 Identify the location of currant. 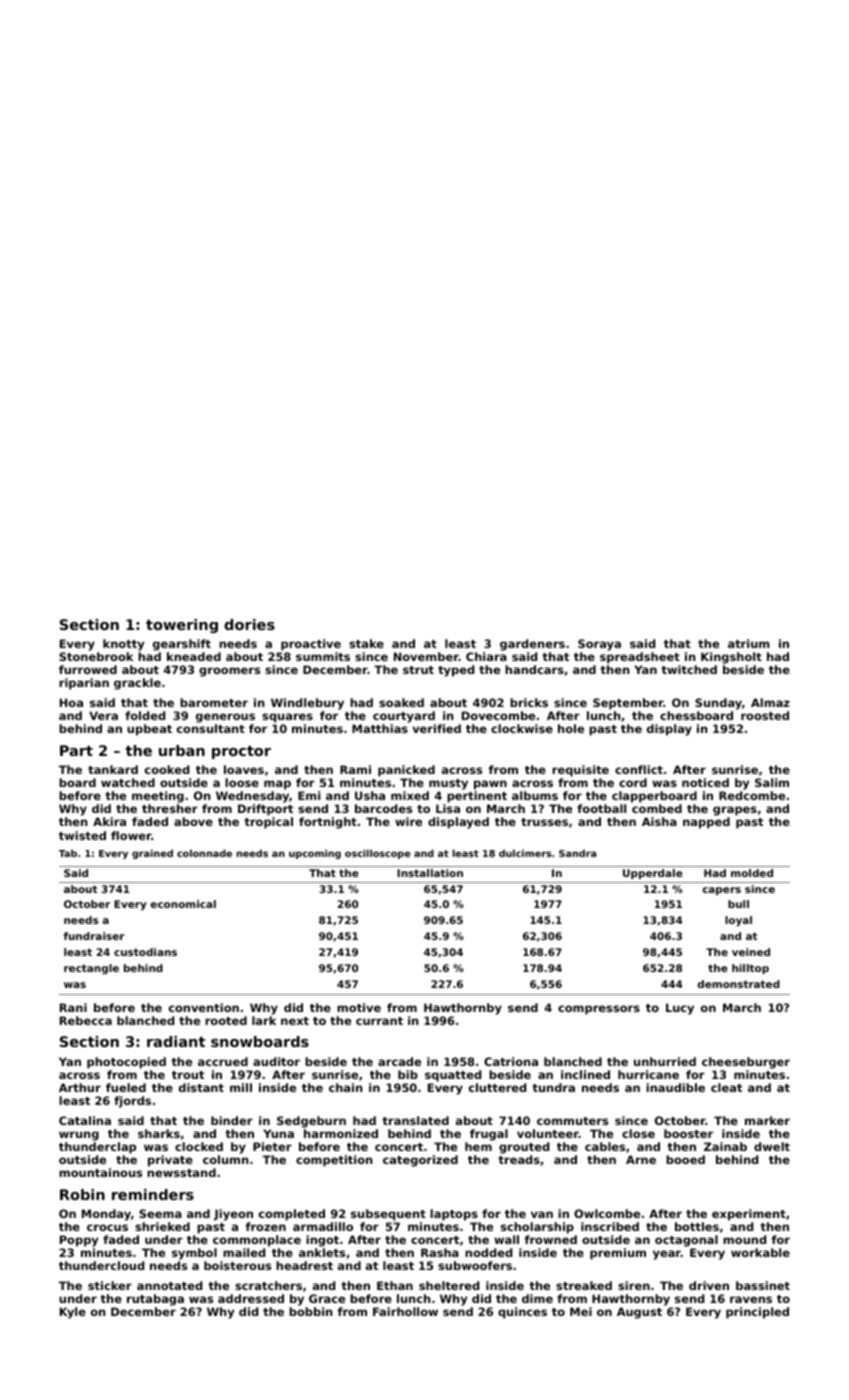
(379, 1021).
